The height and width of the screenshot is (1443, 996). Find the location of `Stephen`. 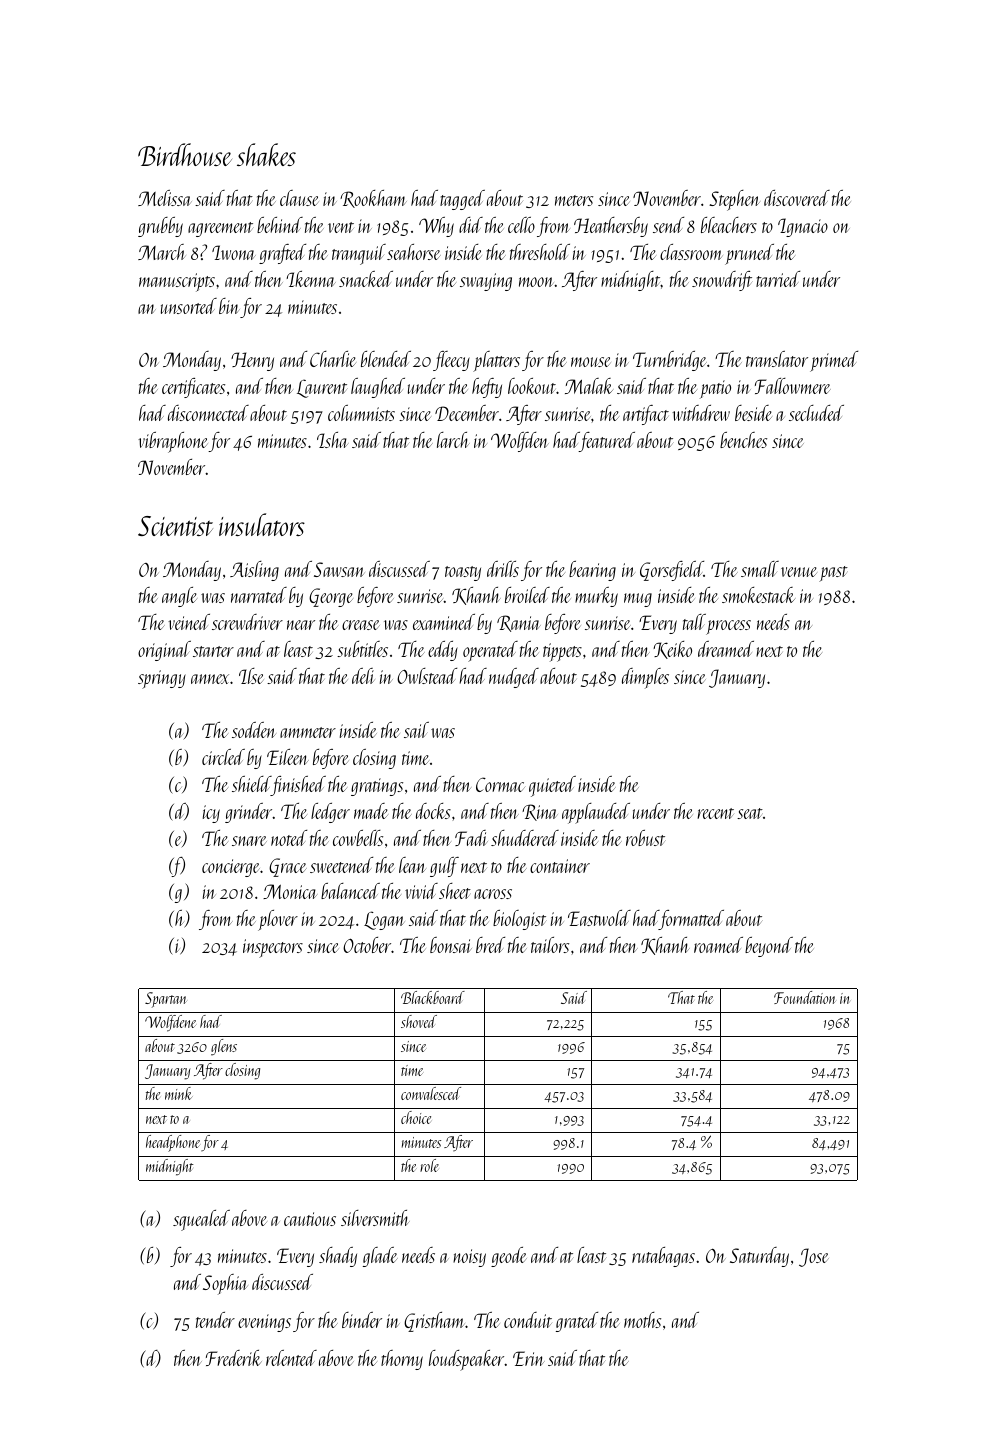

Stephen is located at coordinates (734, 200).
